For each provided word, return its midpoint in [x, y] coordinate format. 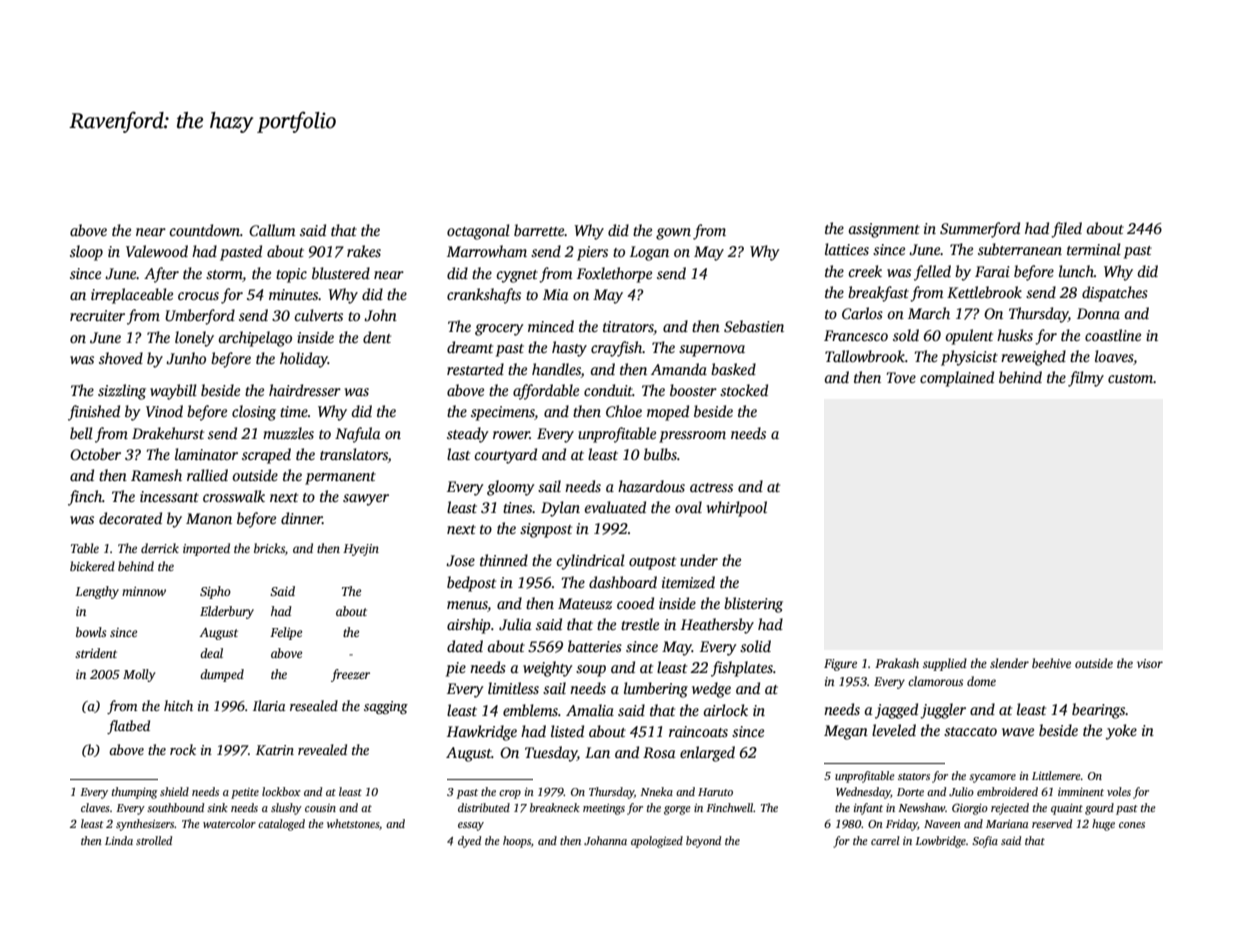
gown [673, 234]
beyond [703, 842]
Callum [272, 230]
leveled [894, 730]
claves [95, 807]
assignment [884, 230]
